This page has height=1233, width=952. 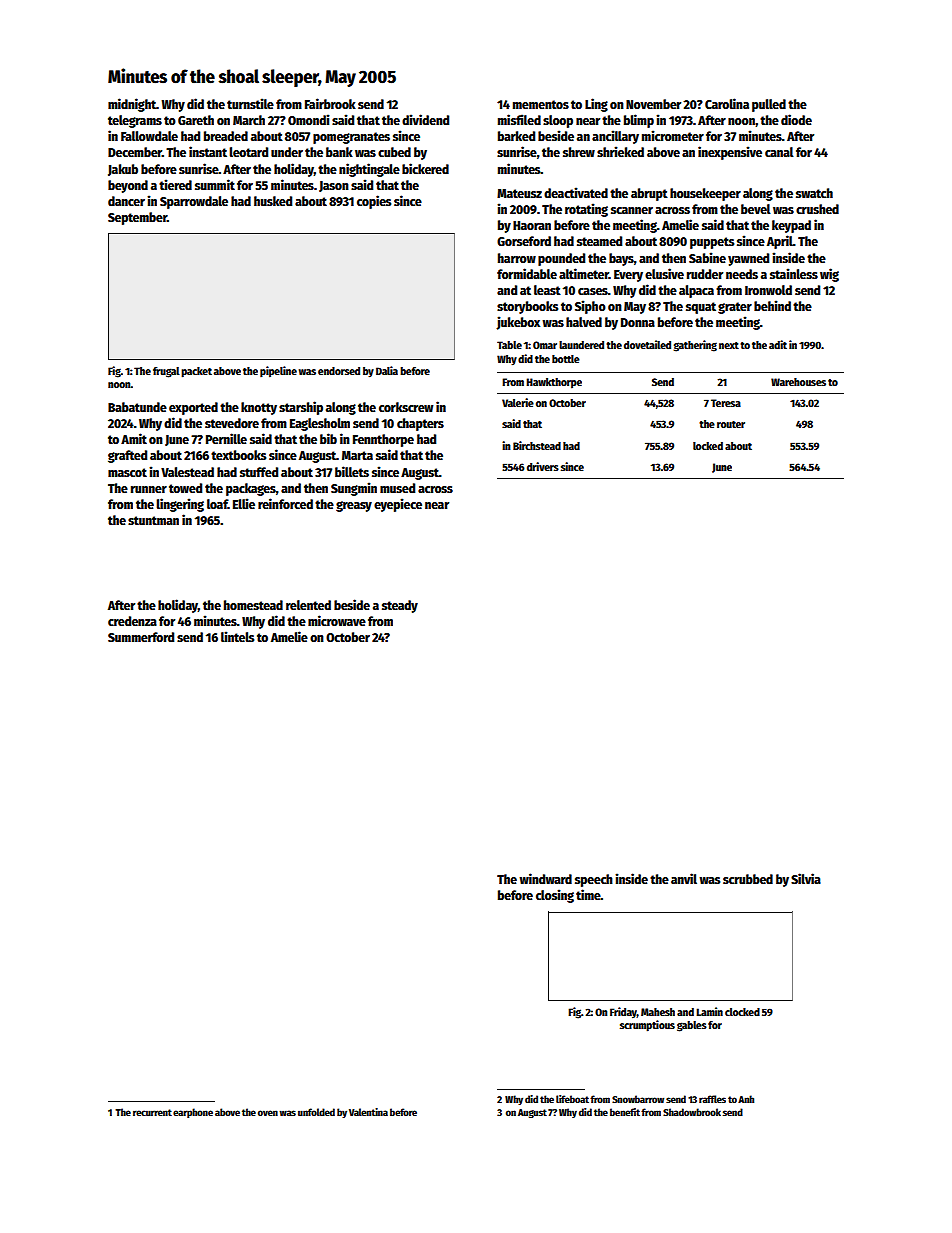 What do you see at coordinates (545, 878) in the page?
I see `windward` at bounding box center [545, 878].
